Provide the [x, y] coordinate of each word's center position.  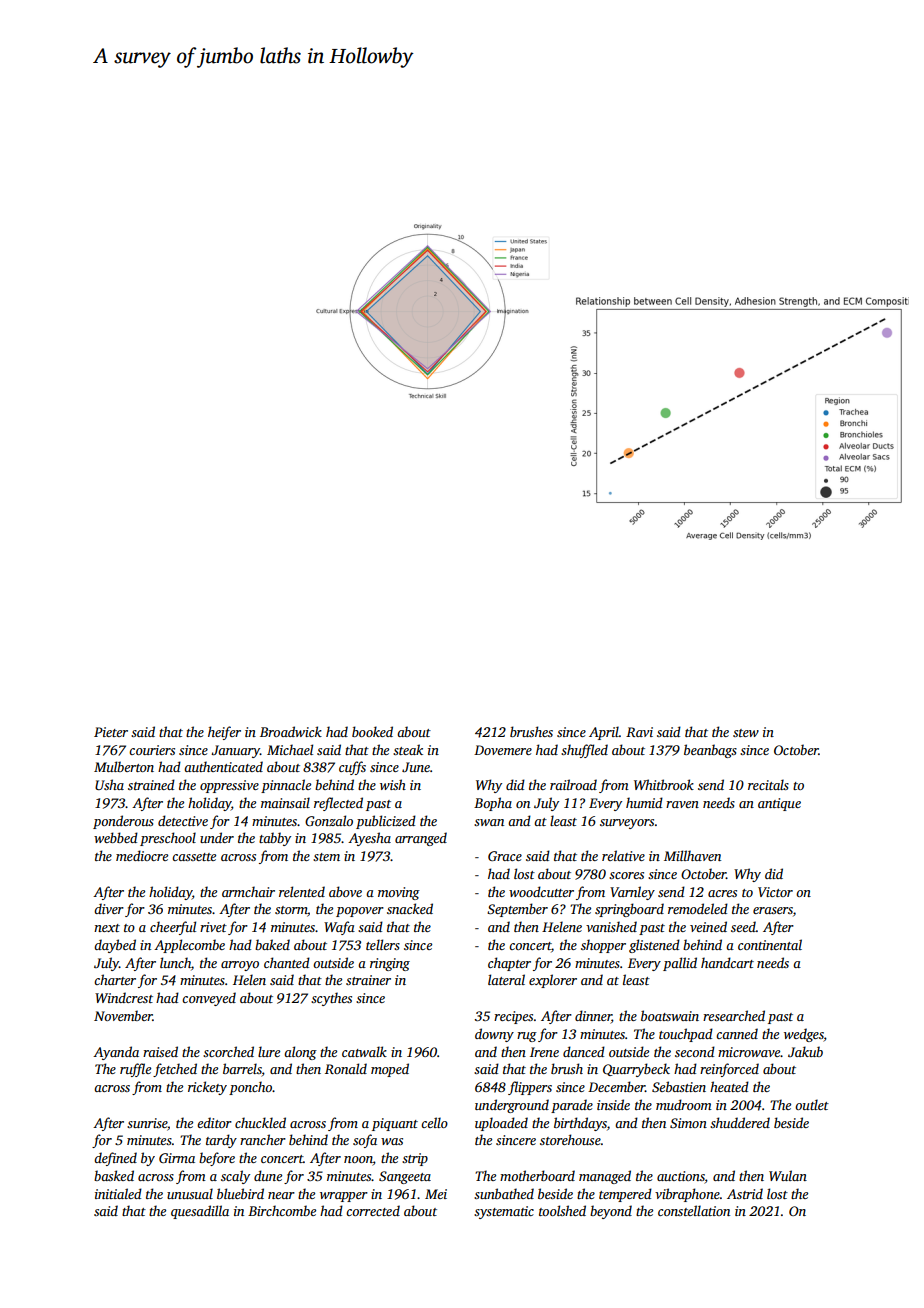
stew [746, 733]
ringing [390, 964]
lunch [175, 962]
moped [390, 1070]
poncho [251, 1088]
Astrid [745, 1193]
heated [729, 1086]
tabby [275, 839]
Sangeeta [405, 1177]
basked [114, 1175]
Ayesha [369, 839]
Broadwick [291, 731]
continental [770, 944]
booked [372, 731]
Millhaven [692, 855]
